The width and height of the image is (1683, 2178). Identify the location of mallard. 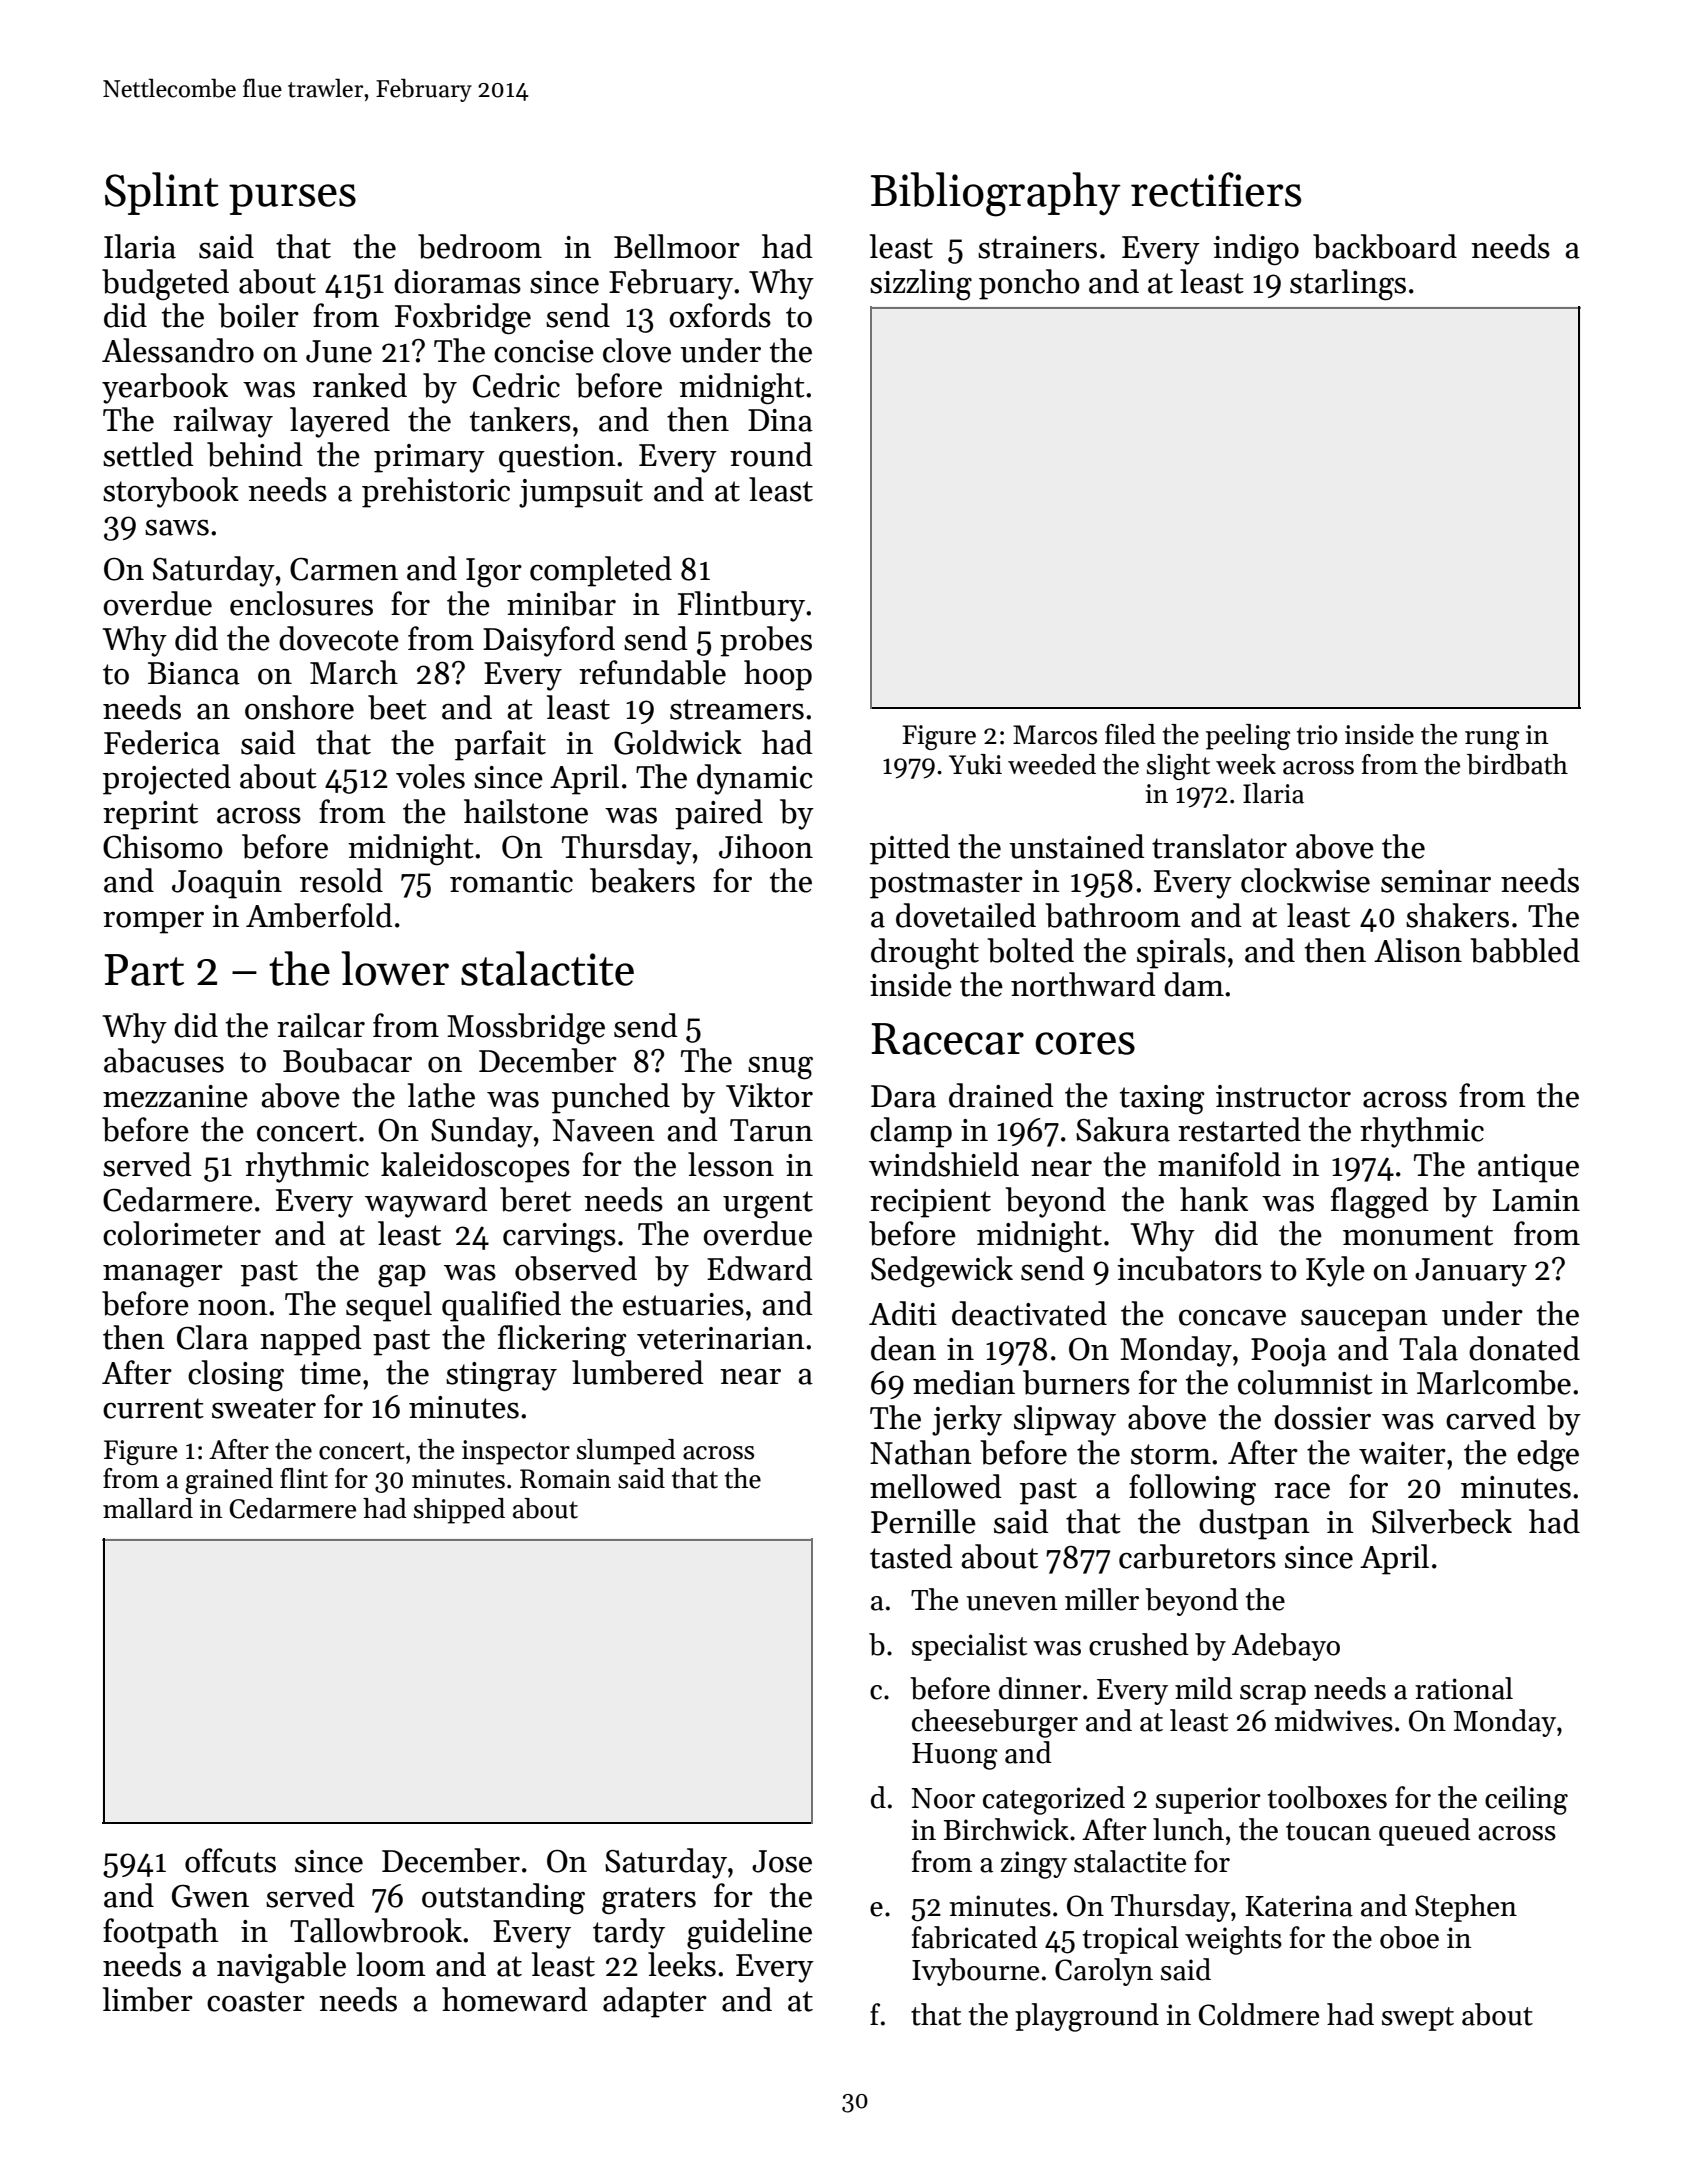
(148, 1508).
